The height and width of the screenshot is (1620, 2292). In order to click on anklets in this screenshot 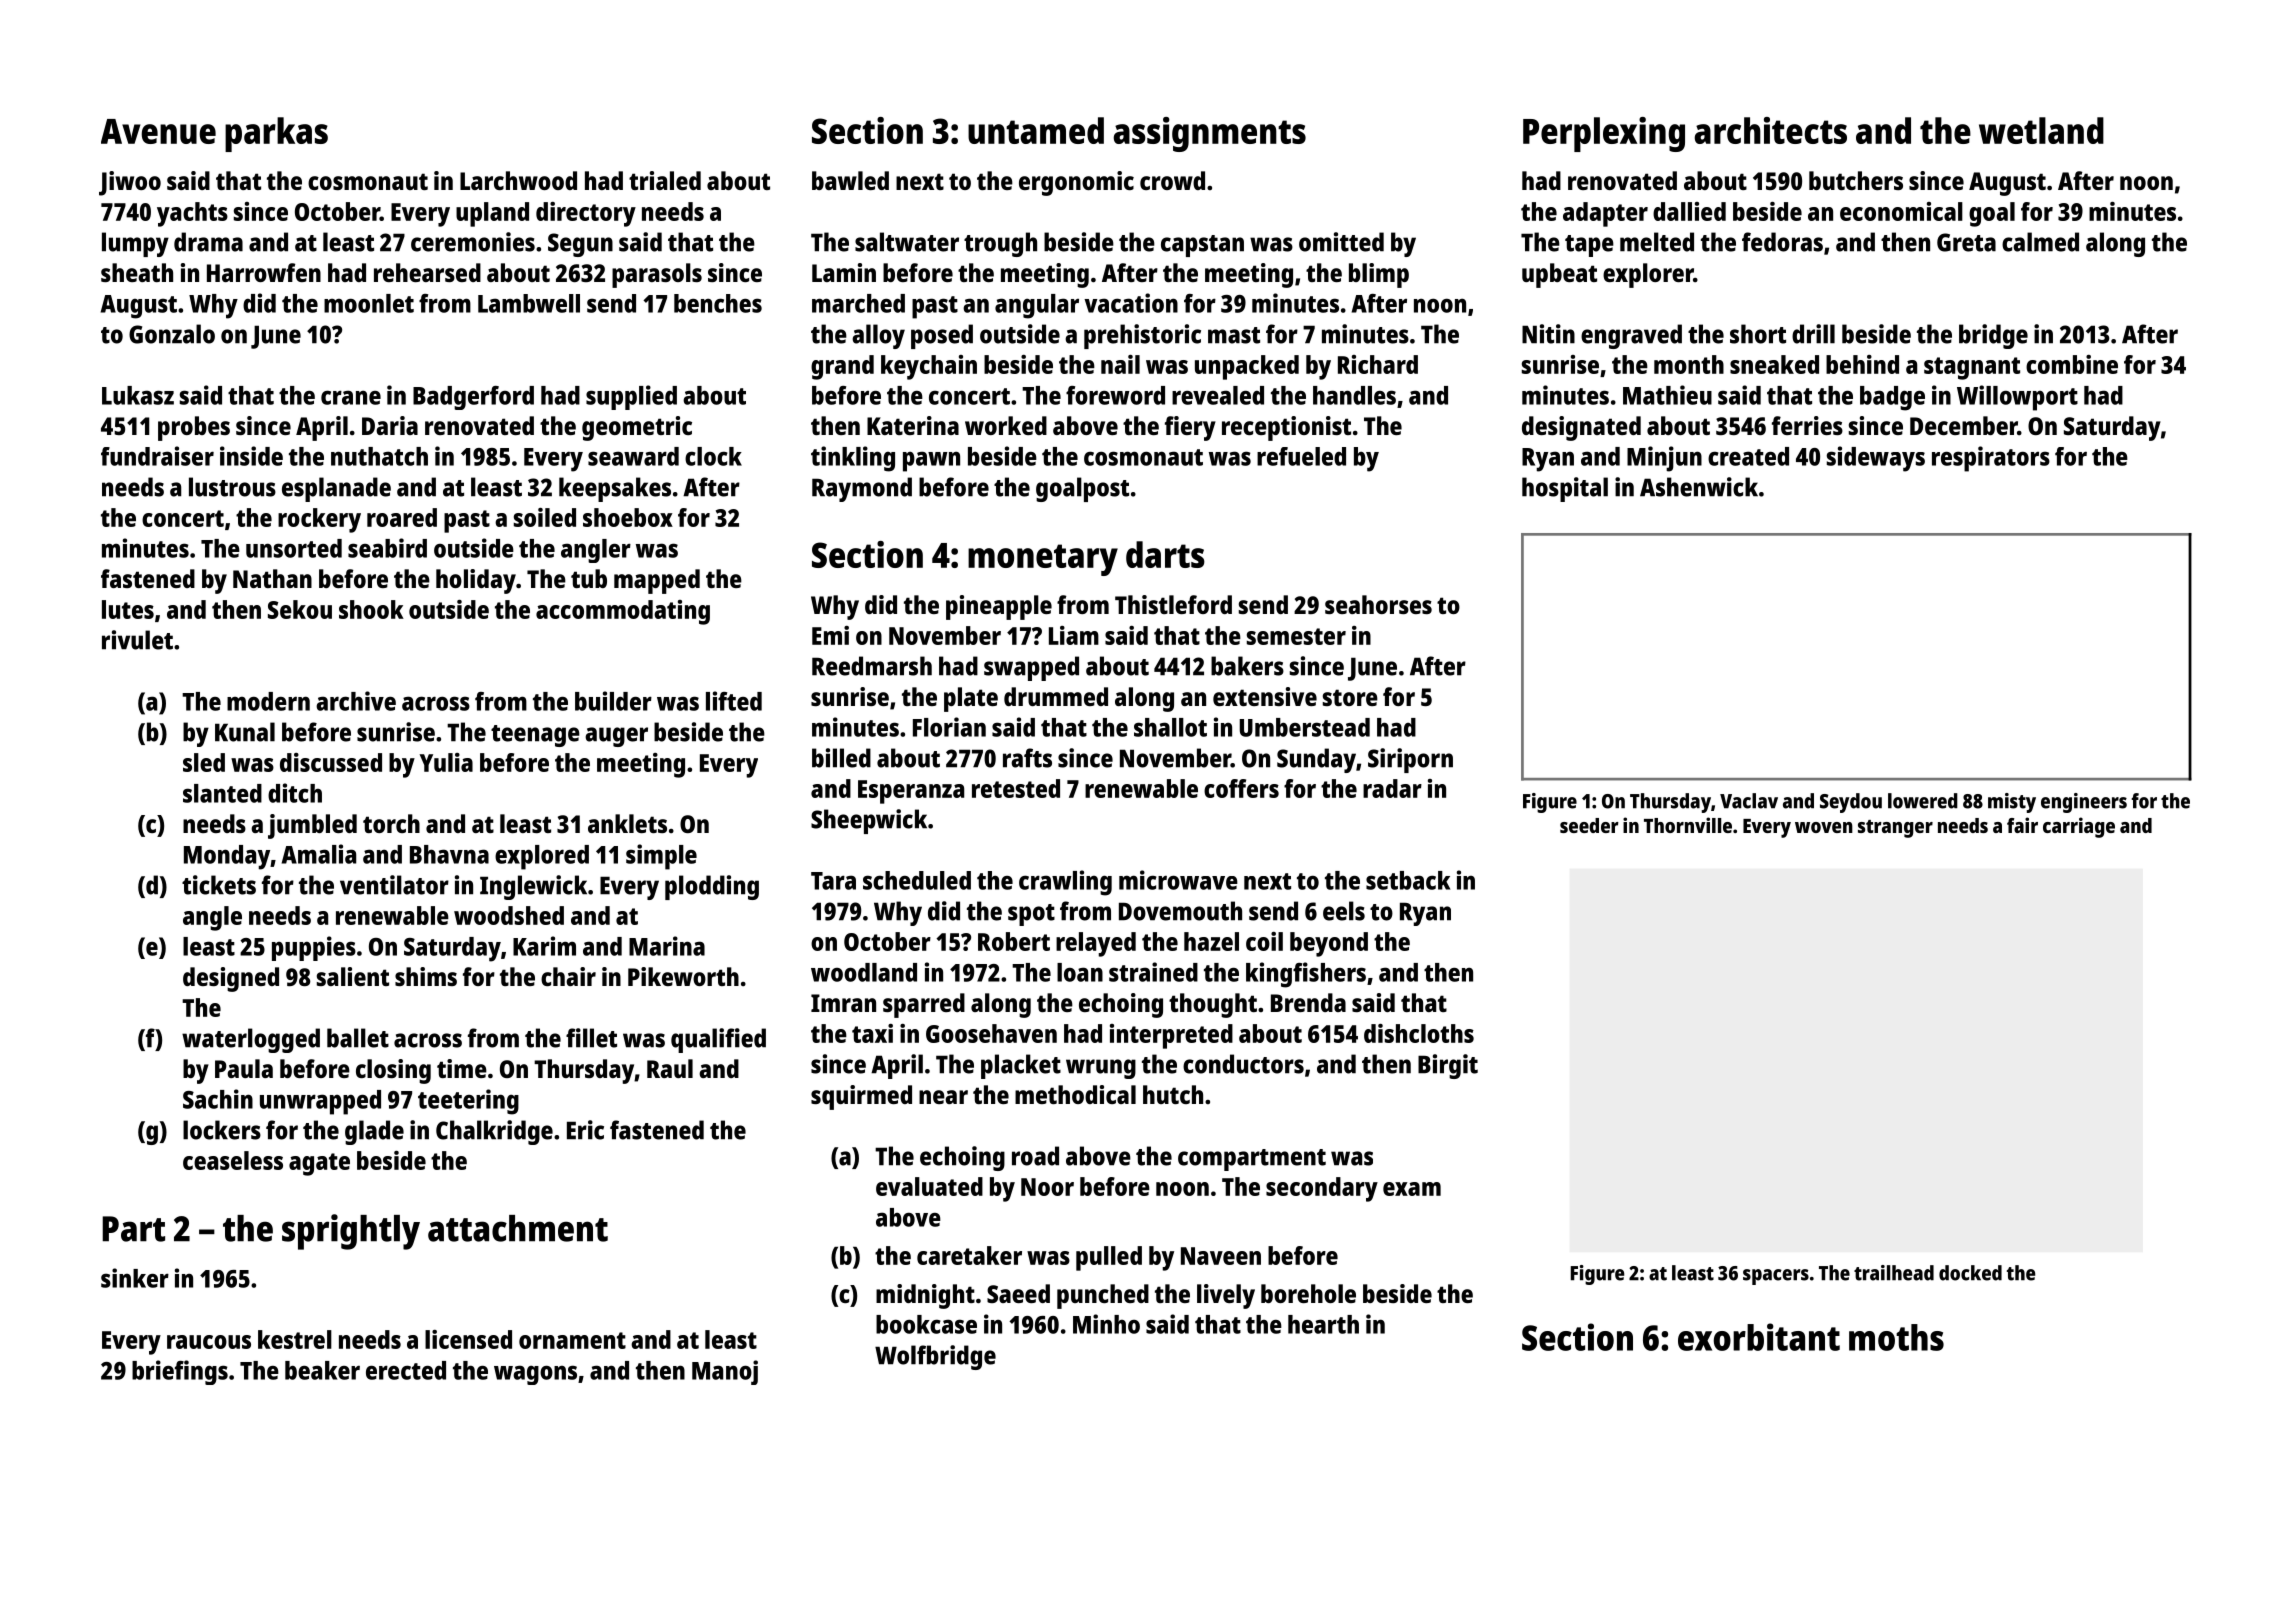, I will do `click(627, 823)`.
